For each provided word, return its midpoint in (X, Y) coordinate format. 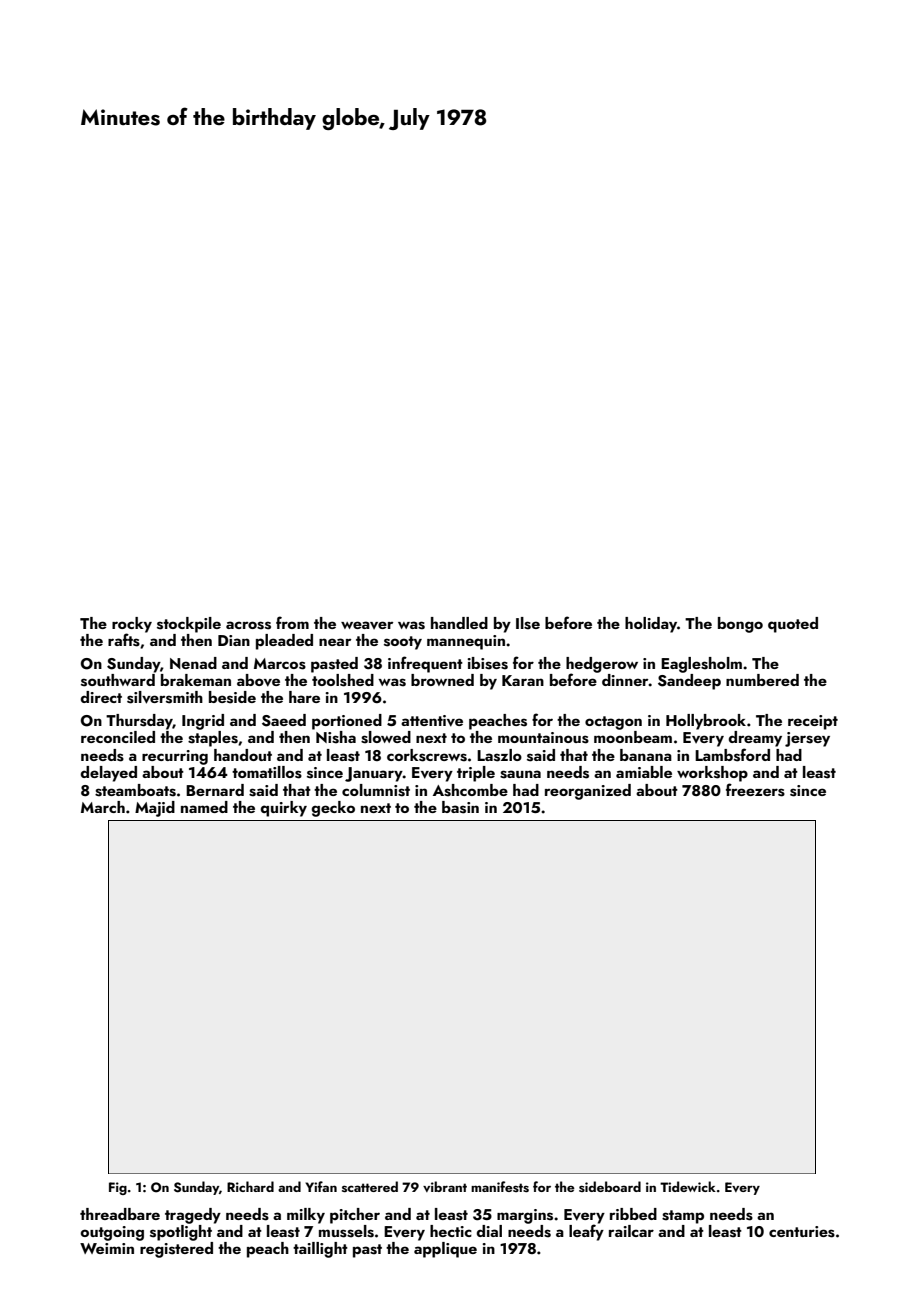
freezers (755, 790)
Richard (250, 1186)
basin (460, 807)
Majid (155, 809)
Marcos (280, 664)
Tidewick (688, 1186)
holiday (651, 625)
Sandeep (689, 682)
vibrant (445, 1186)
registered (176, 1250)
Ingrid (203, 722)
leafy (586, 1232)
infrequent (425, 664)
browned (442, 680)
